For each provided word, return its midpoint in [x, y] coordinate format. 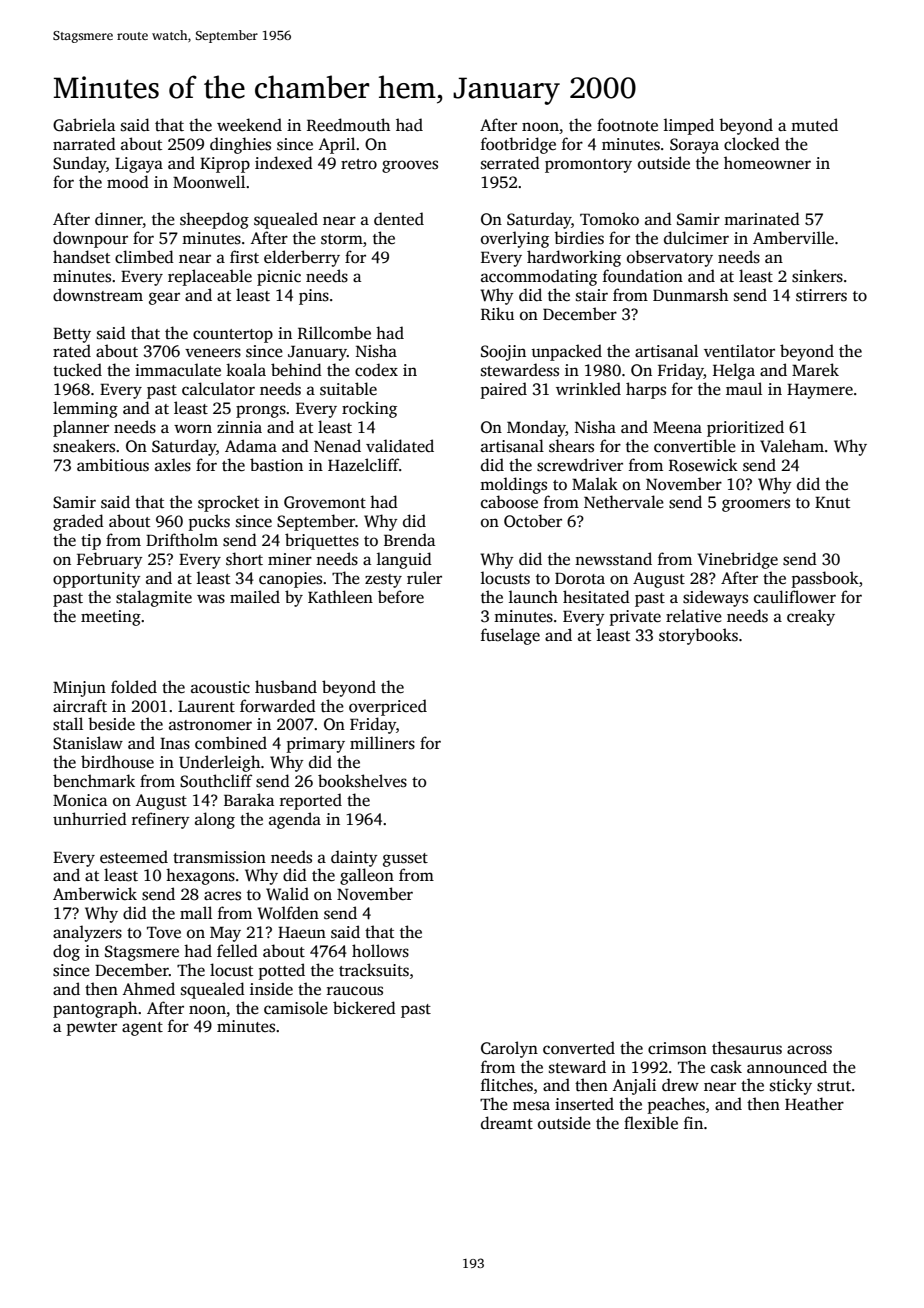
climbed [144, 257]
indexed [284, 163]
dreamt [507, 1123]
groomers [756, 505]
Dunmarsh [690, 295]
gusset [405, 860]
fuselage [510, 636]
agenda [295, 820]
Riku [497, 313]
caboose [509, 502]
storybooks [698, 636]
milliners [382, 743]
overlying [515, 239]
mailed [255, 597]
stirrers [821, 295]
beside [111, 724]
